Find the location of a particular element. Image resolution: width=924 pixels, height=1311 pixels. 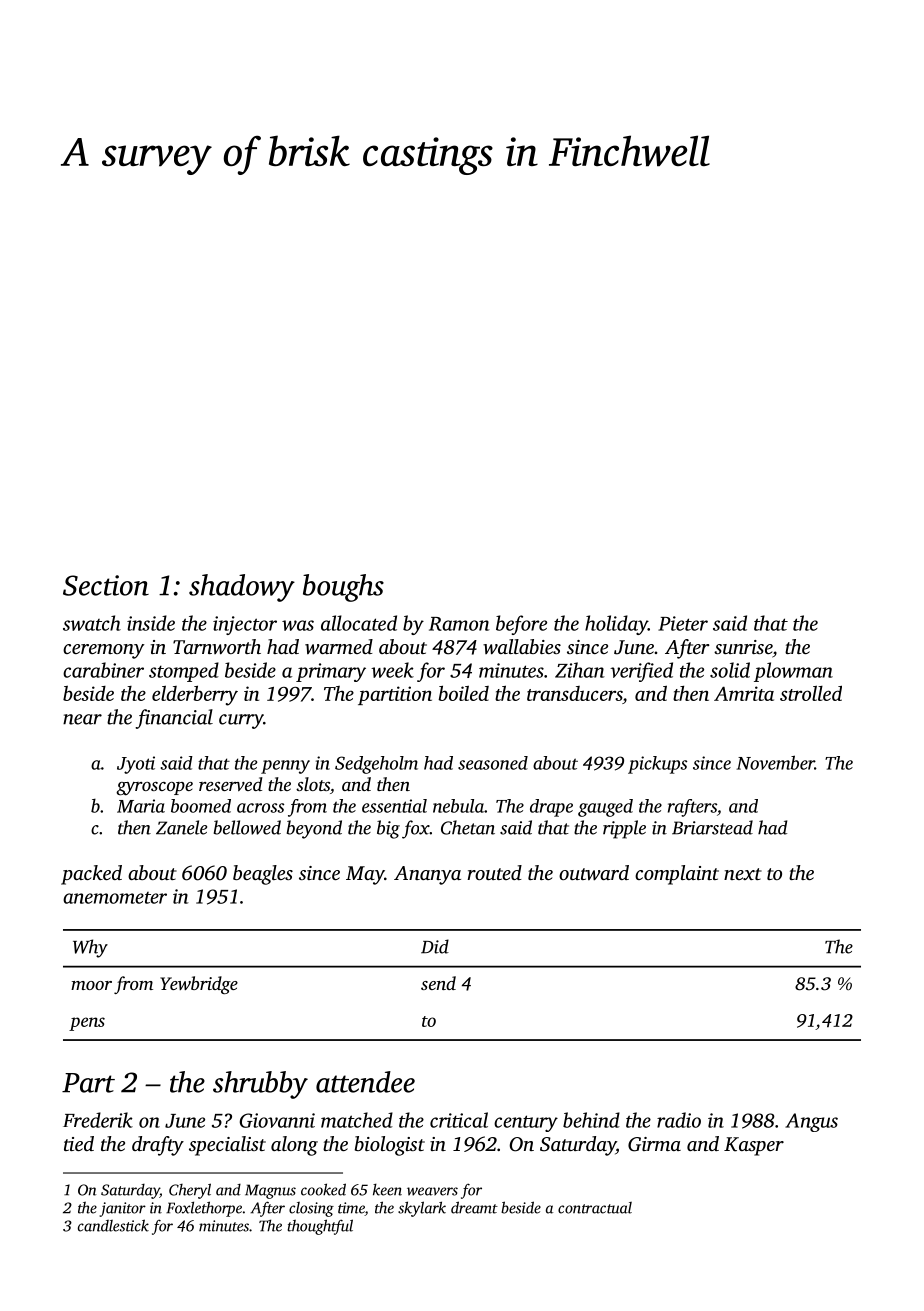

before is located at coordinates (521, 625).
